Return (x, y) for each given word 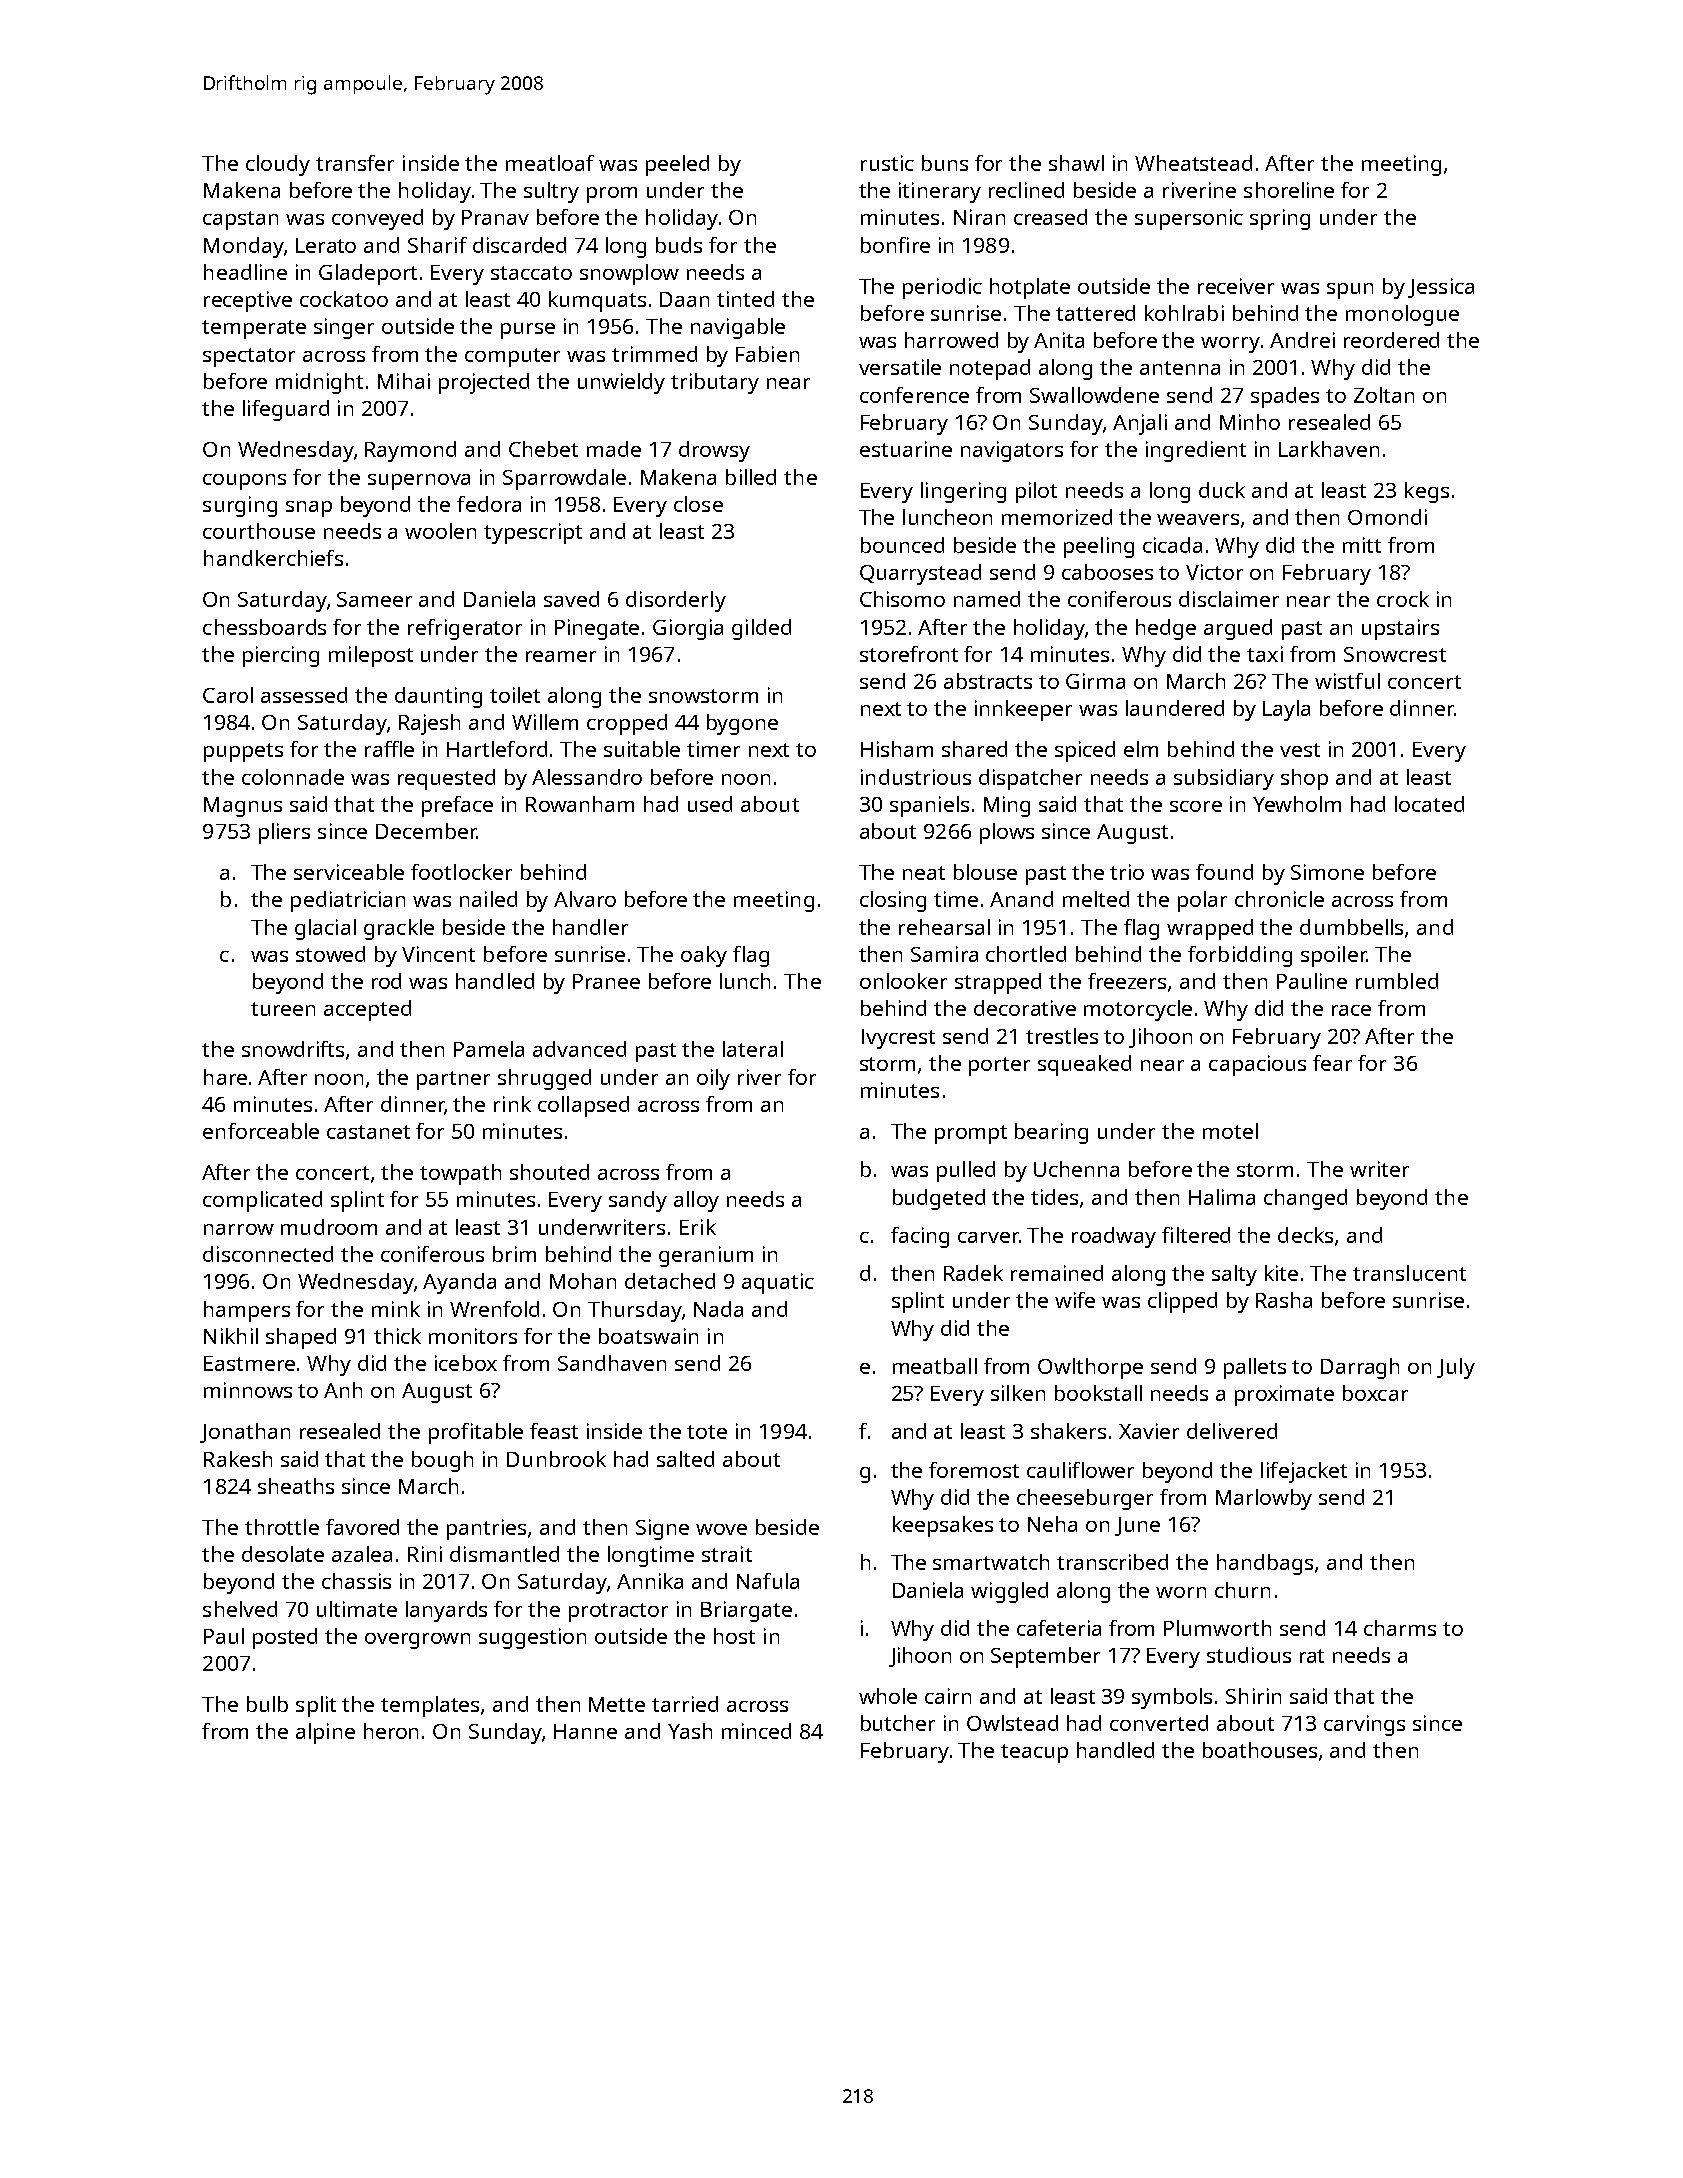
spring (1280, 219)
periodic (942, 288)
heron (391, 1731)
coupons (244, 482)
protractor (618, 1612)
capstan (240, 220)
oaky (704, 956)
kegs (1427, 492)
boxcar (1375, 1393)
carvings (1364, 1725)
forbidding (1240, 956)
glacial (325, 929)
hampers (247, 1311)
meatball (935, 1366)
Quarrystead (920, 574)
